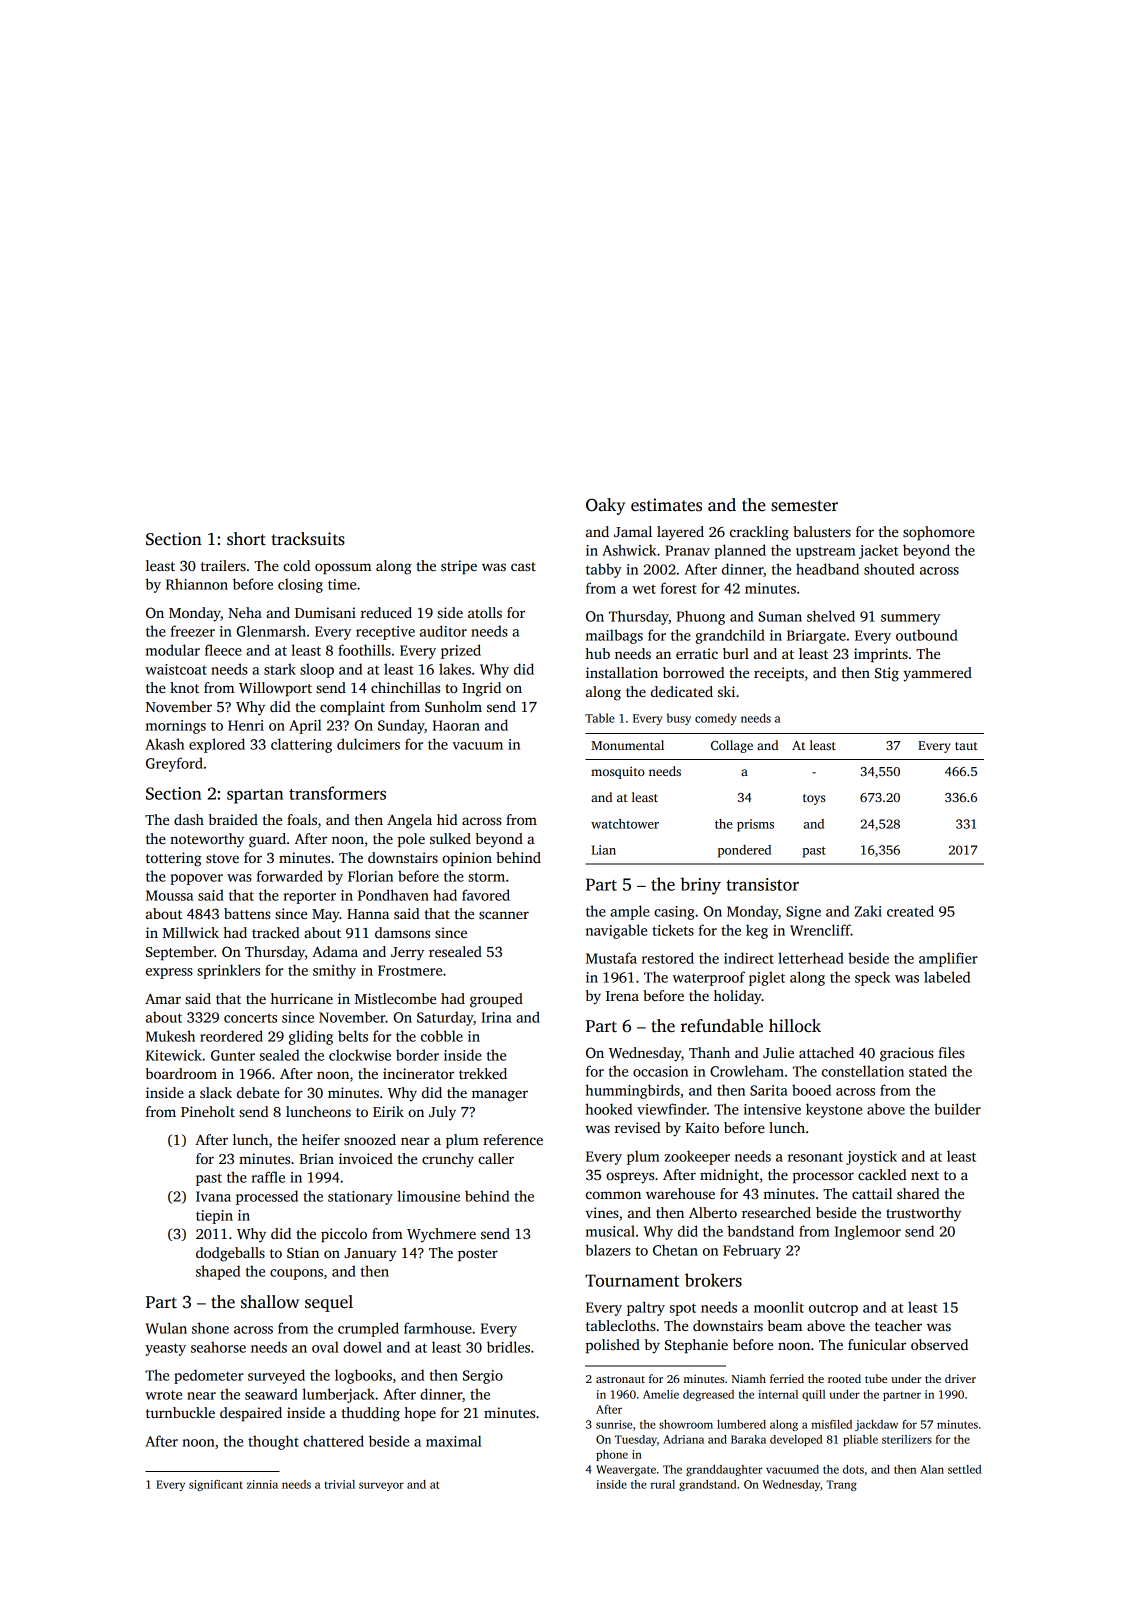 The height and width of the page is (1597, 1129). I want to click on Irena, so click(622, 996).
